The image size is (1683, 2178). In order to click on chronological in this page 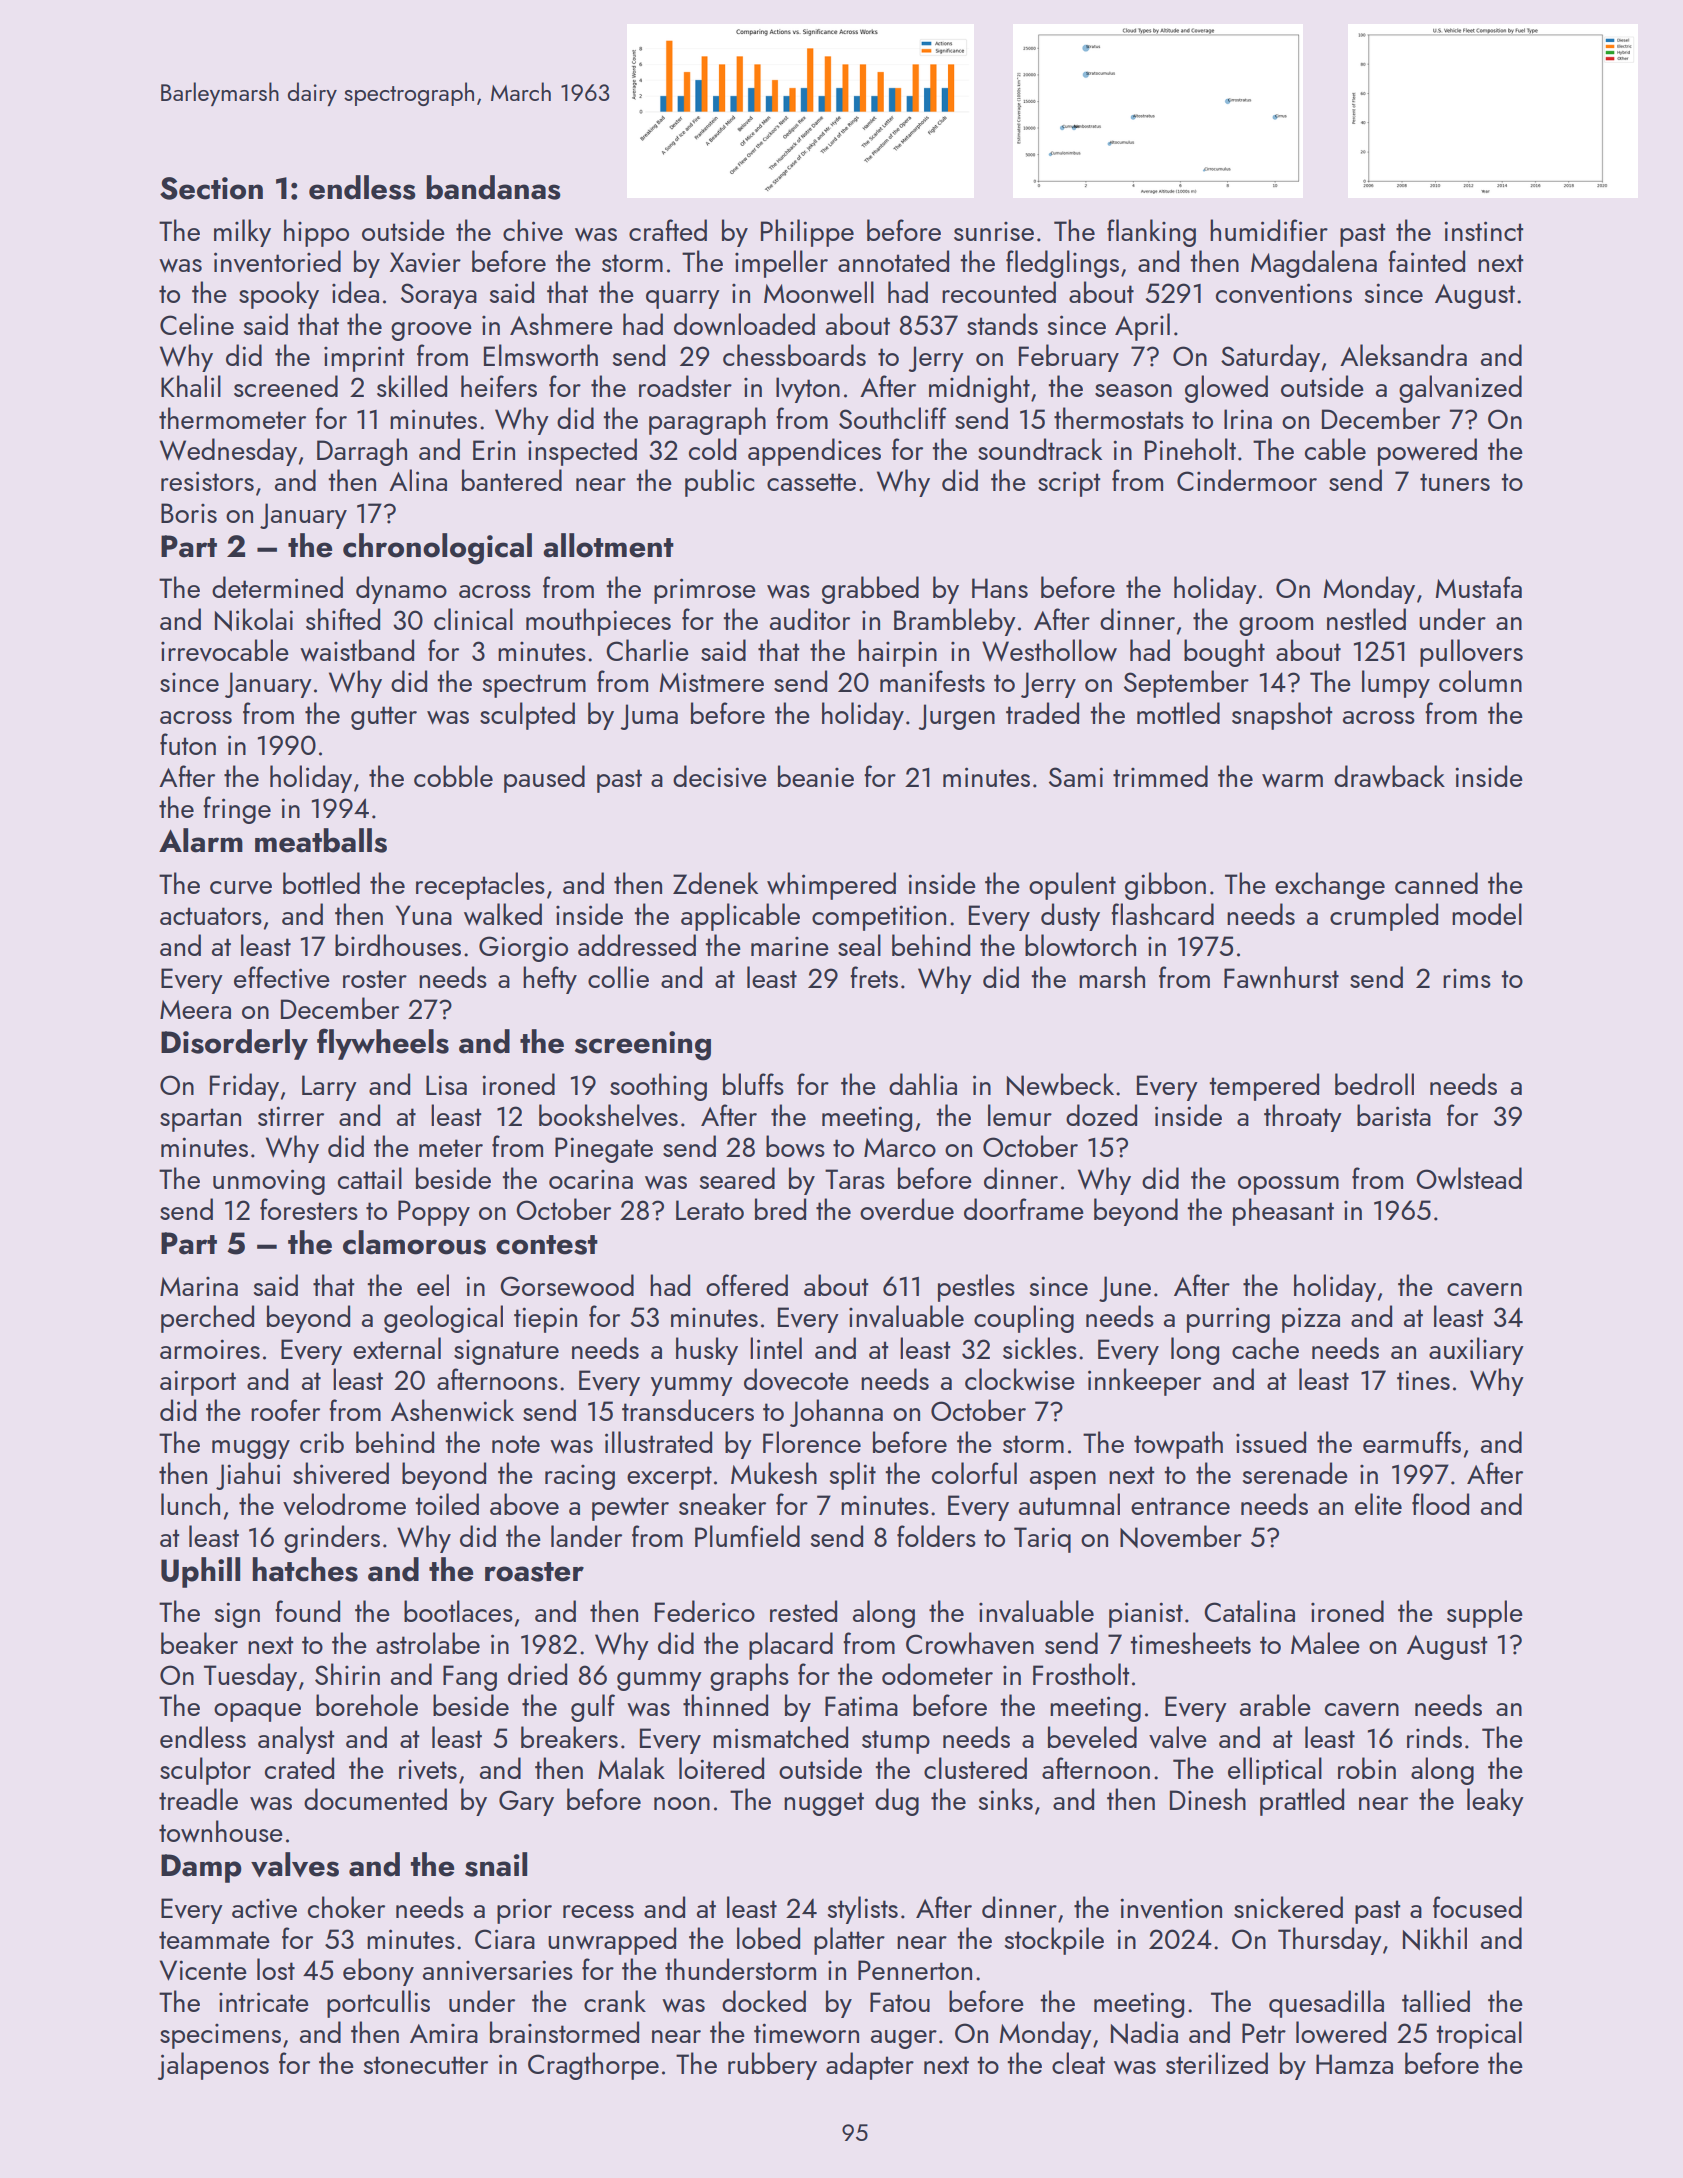, I will do `click(437, 549)`.
